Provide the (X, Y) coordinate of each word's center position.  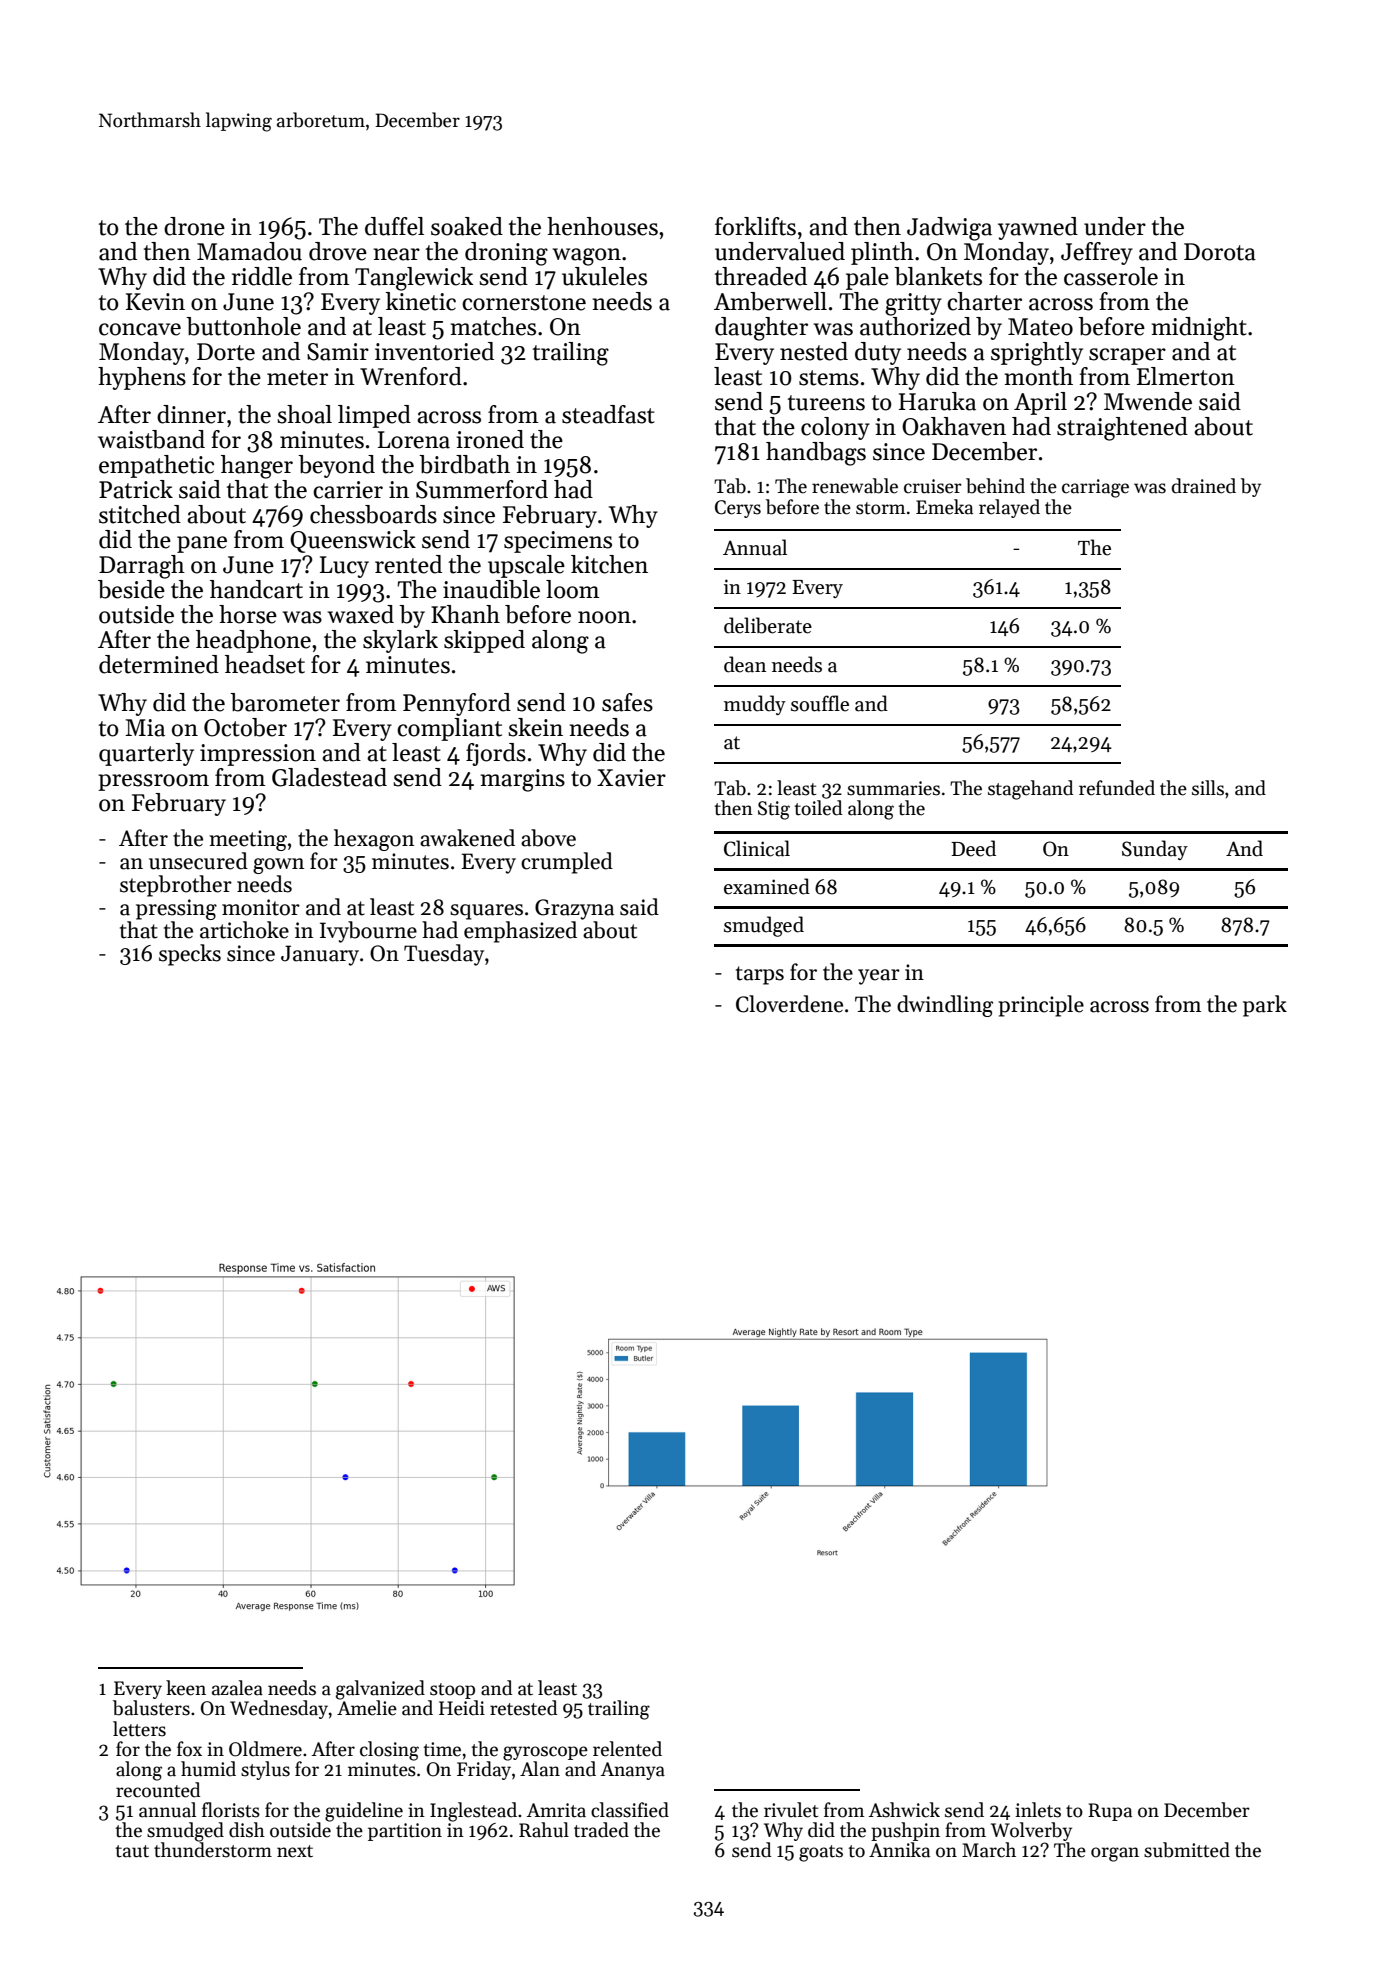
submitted (1187, 1850)
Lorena (414, 440)
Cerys (738, 509)
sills (1208, 788)
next (295, 1851)
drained (1204, 486)
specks (190, 955)
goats (821, 1853)
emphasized (520, 932)
